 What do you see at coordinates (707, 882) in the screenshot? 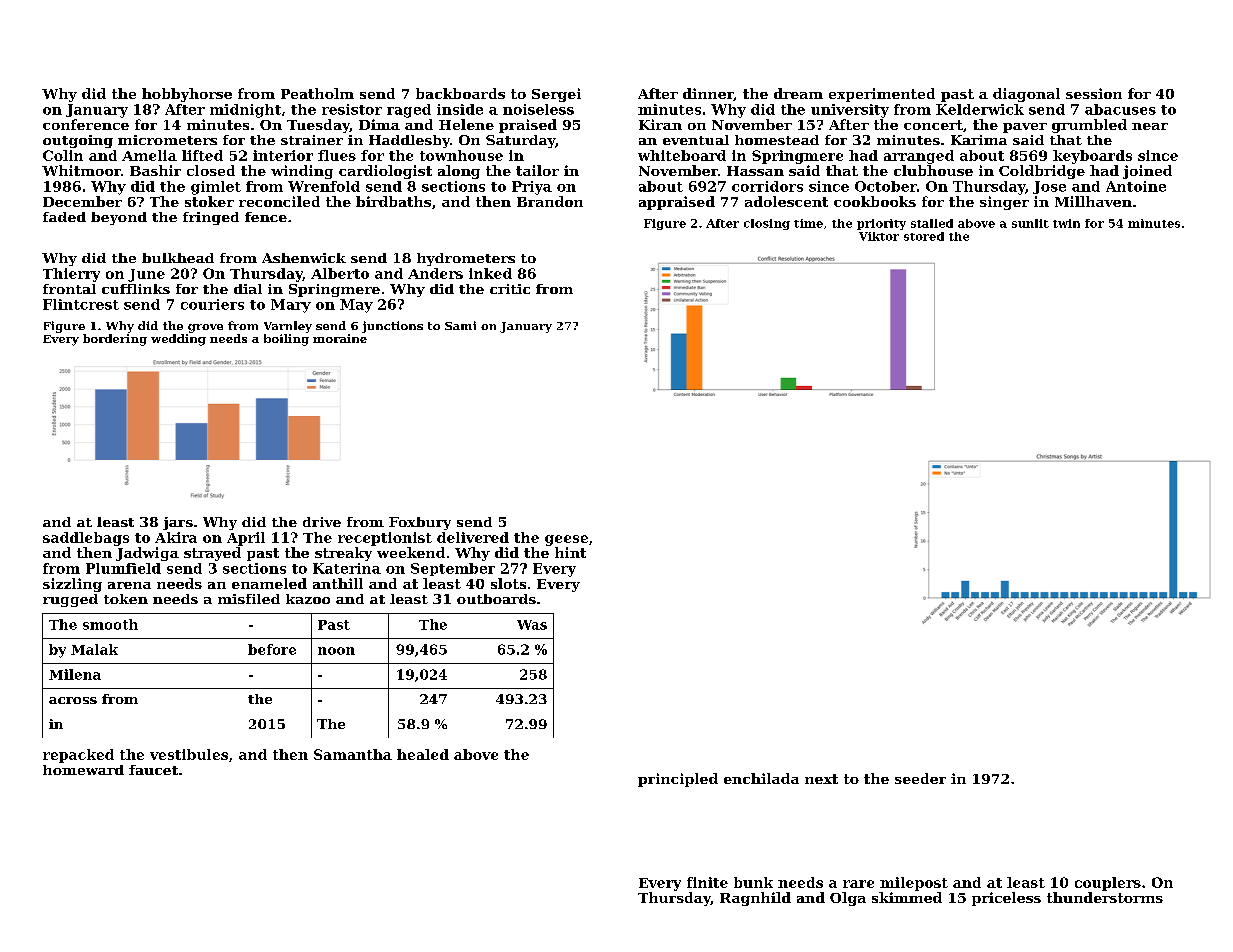
I see `finite` at bounding box center [707, 882].
